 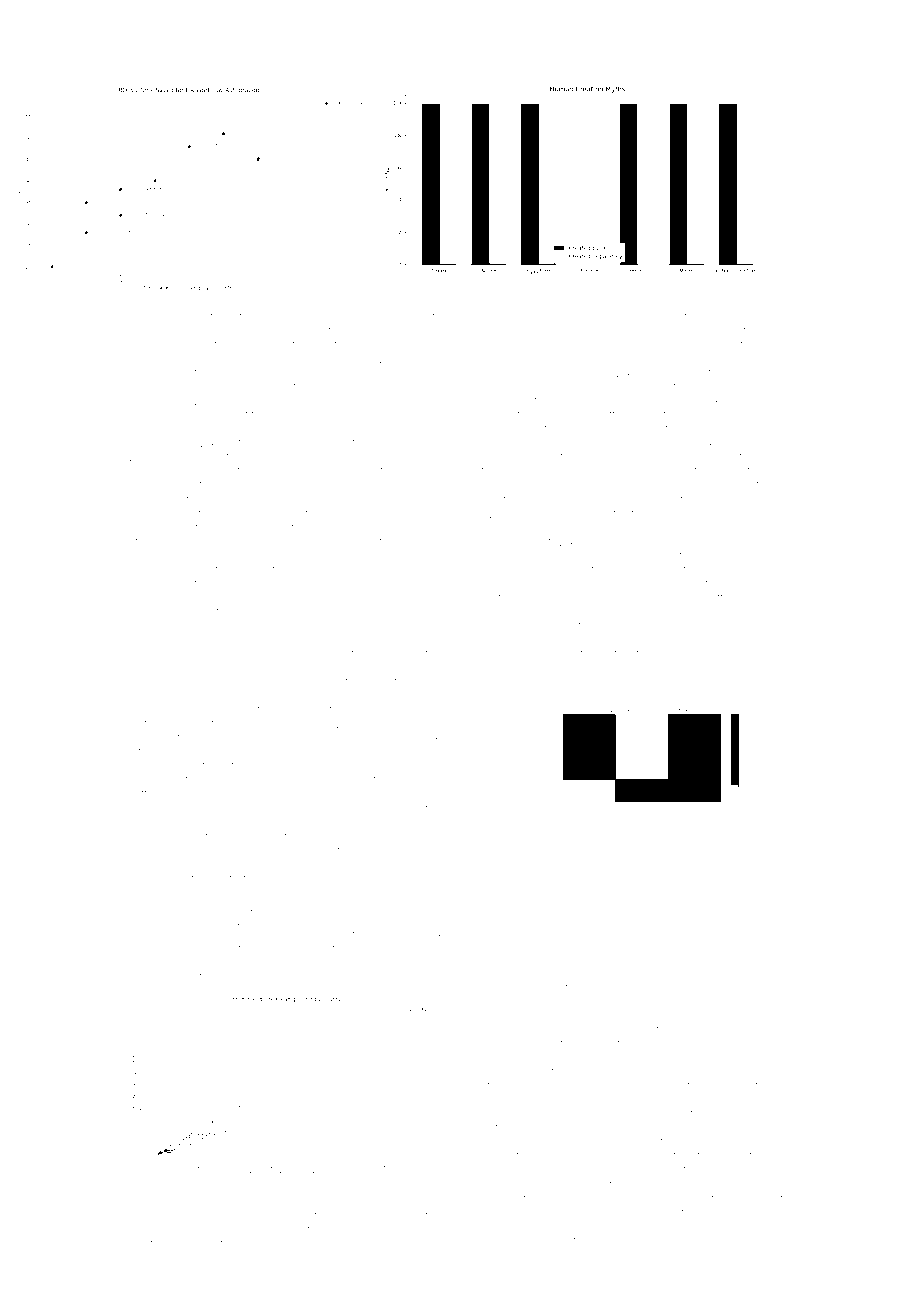 What do you see at coordinates (153, 1243) in the screenshot?
I see `substantial` at bounding box center [153, 1243].
